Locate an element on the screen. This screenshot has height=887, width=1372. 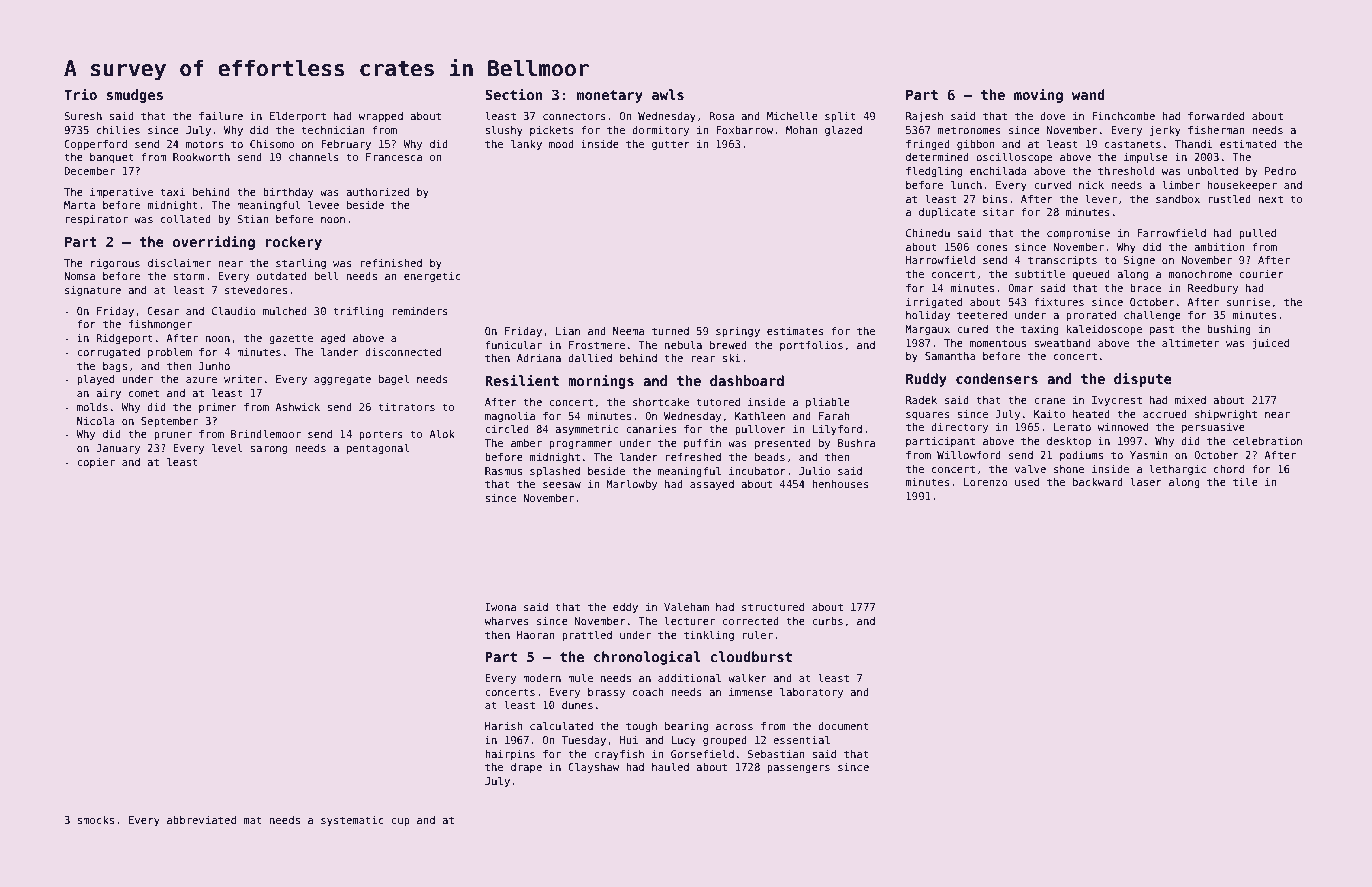
Iwona is located at coordinates (500, 607).
